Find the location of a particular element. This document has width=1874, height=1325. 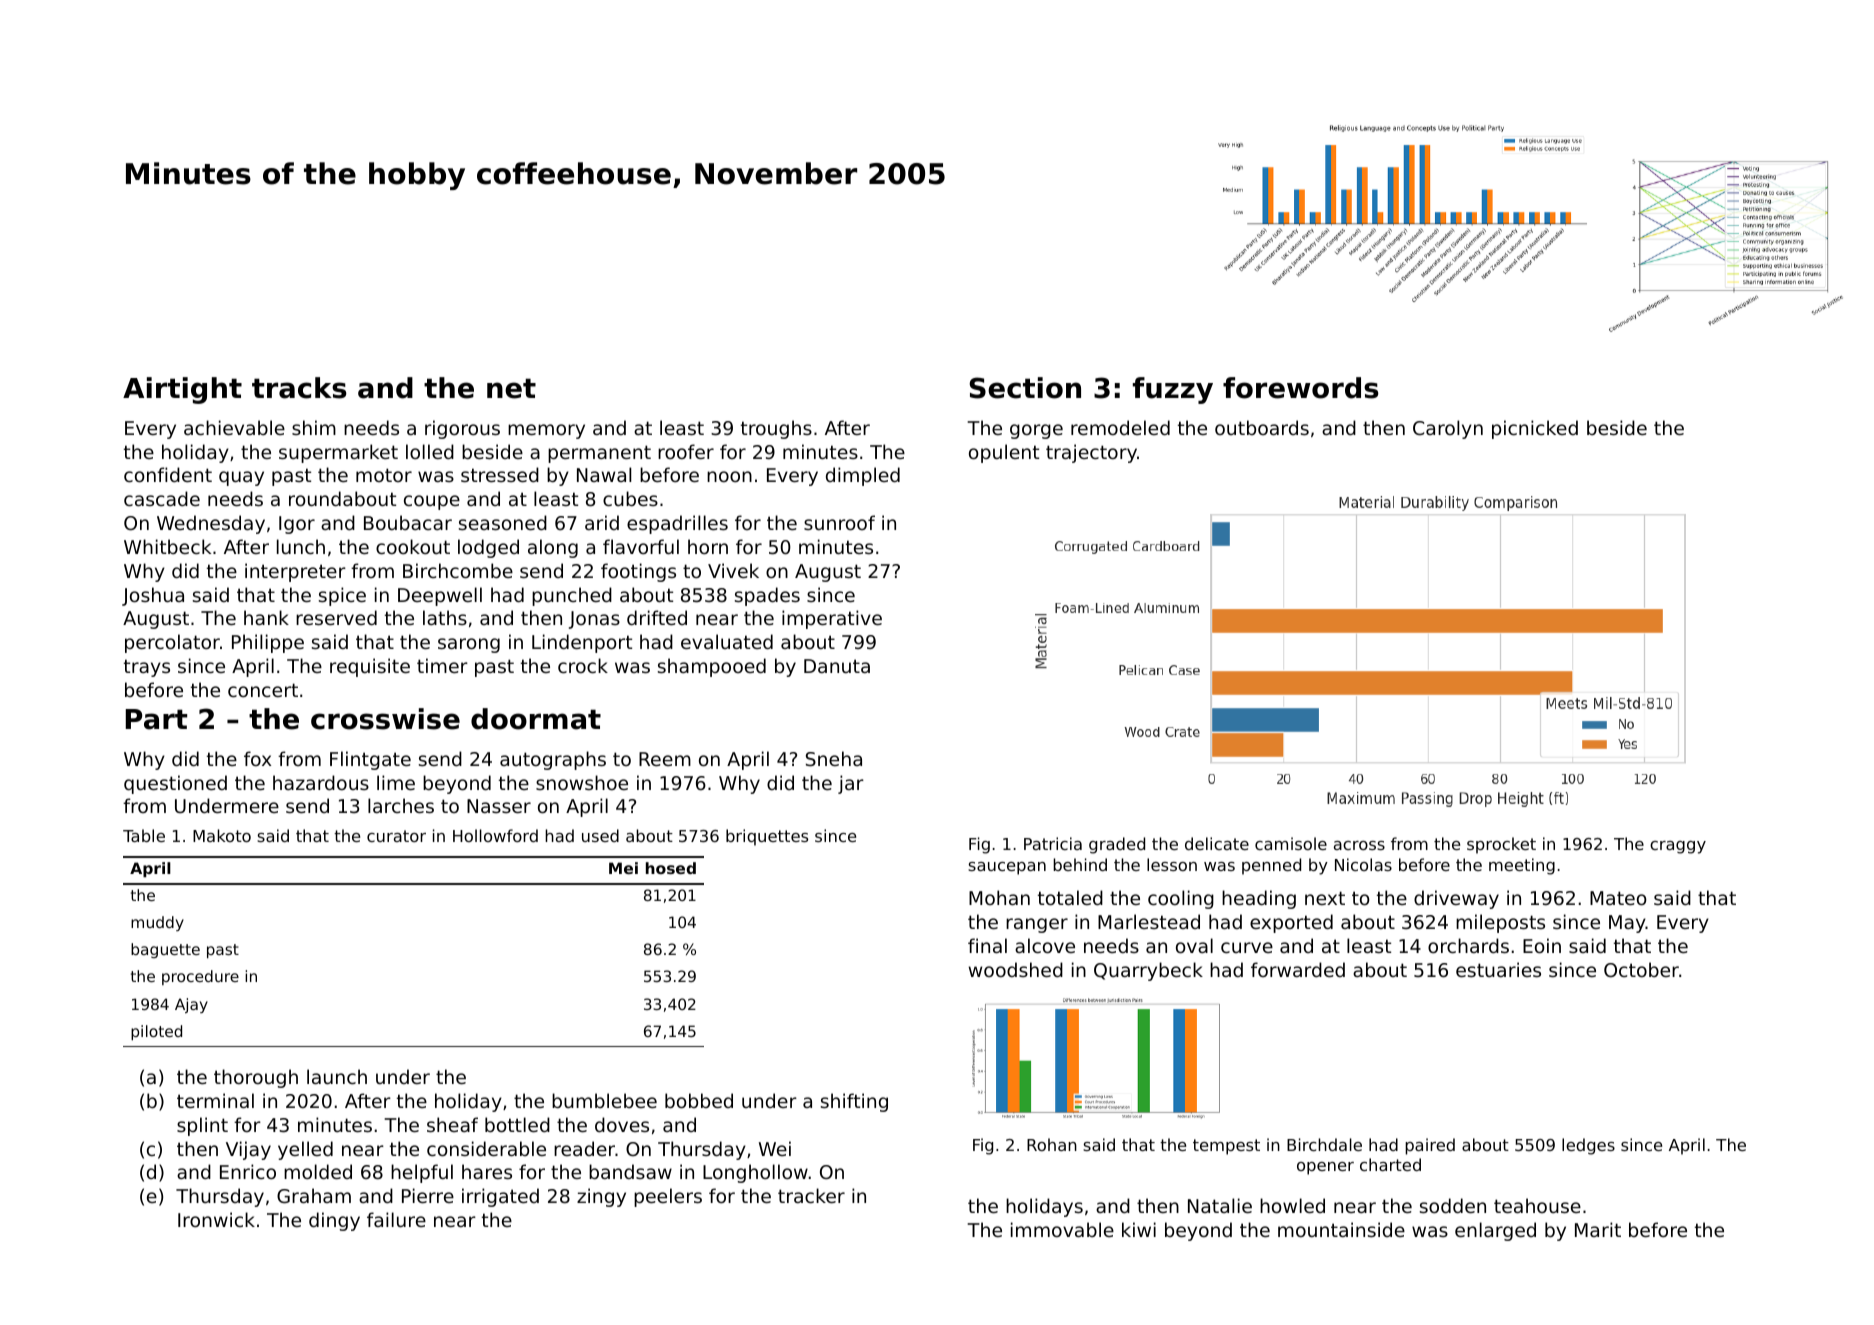

ledges is located at coordinates (1588, 1146).
